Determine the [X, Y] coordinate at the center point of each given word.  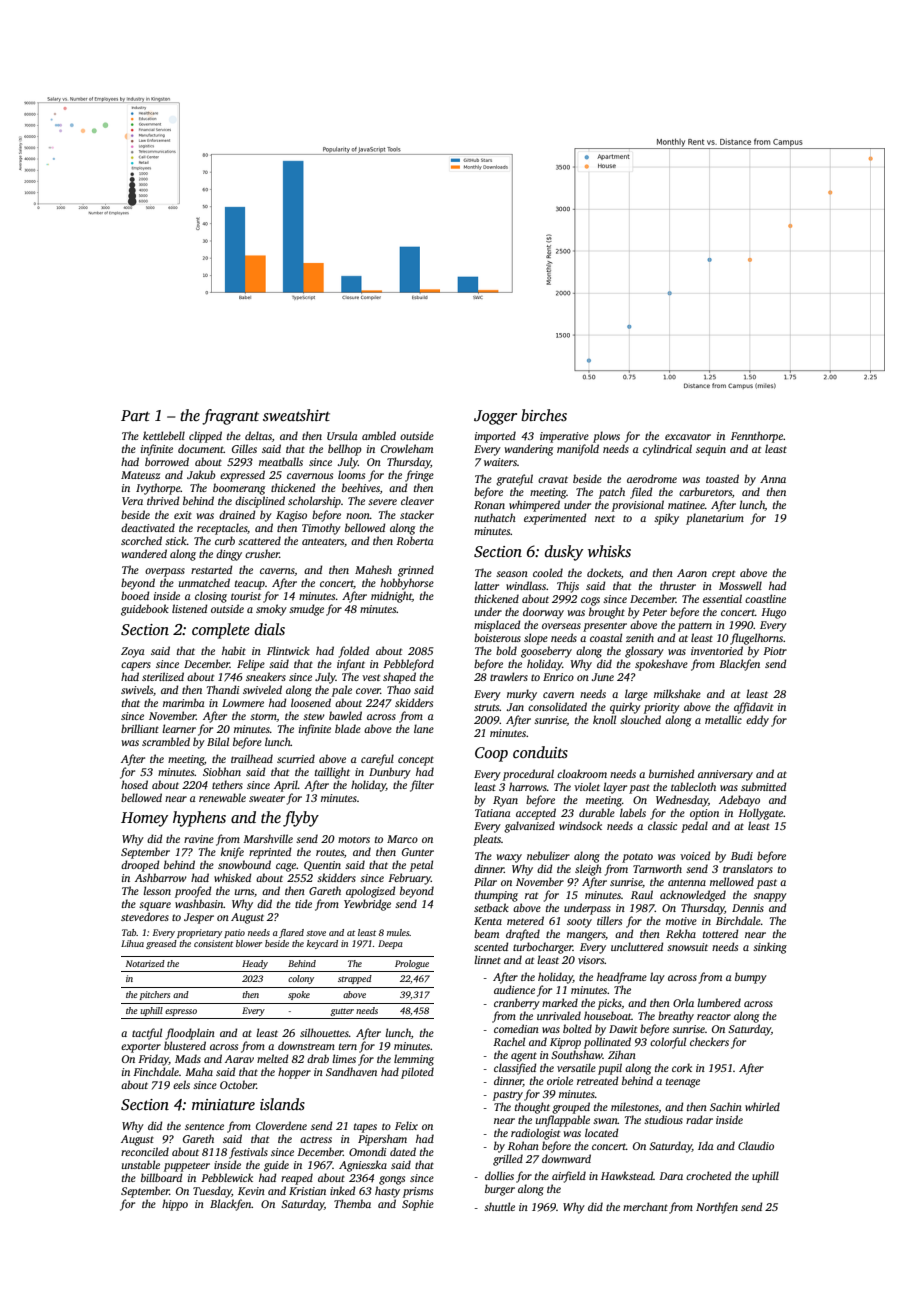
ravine [199, 839]
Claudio [756, 1145]
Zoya [133, 652]
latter [486, 585]
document [201, 448]
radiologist [535, 1134]
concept [416, 761]
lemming [414, 1060]
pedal [694, 827]
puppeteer [187, 1167]
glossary [644, 652]
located [602, 1132]
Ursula [342, 435]
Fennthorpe [757, 437]
